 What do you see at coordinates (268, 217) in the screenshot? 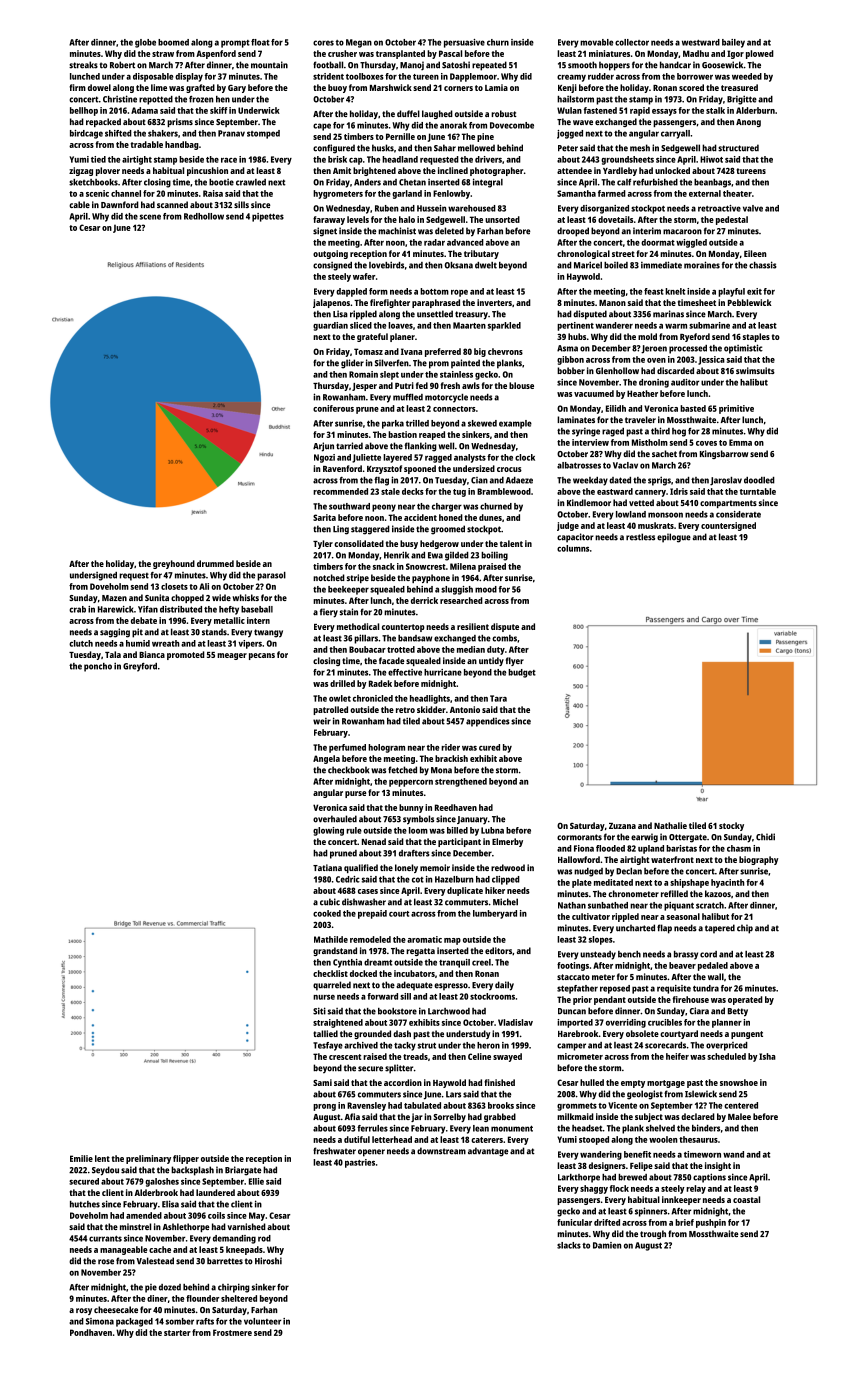
I see `pipettes` at bounding box center [268, 217].
